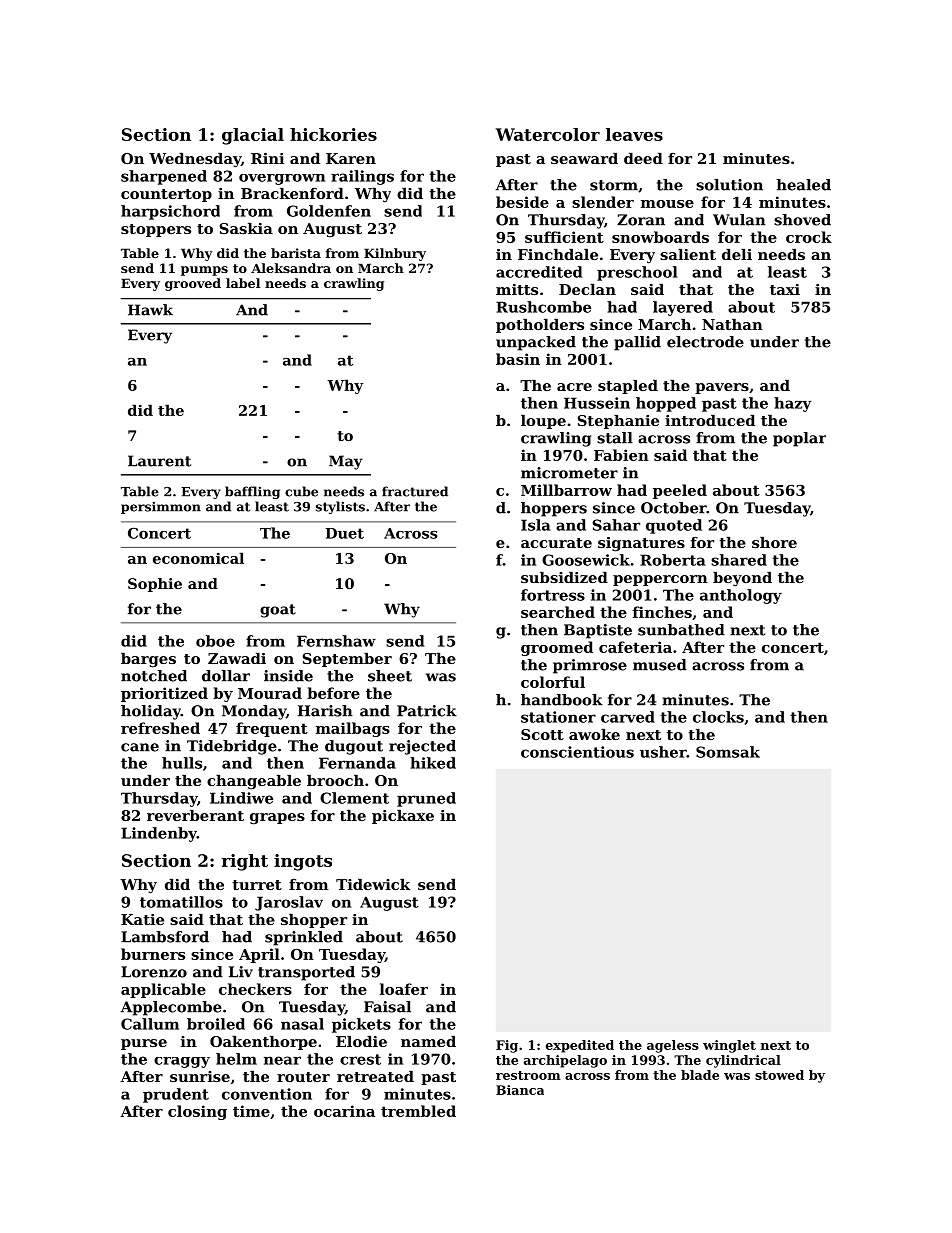  What do you see at coordinates (718, 717) in the screenshot?
I see `clocks` at bounding box center [718, 717].
